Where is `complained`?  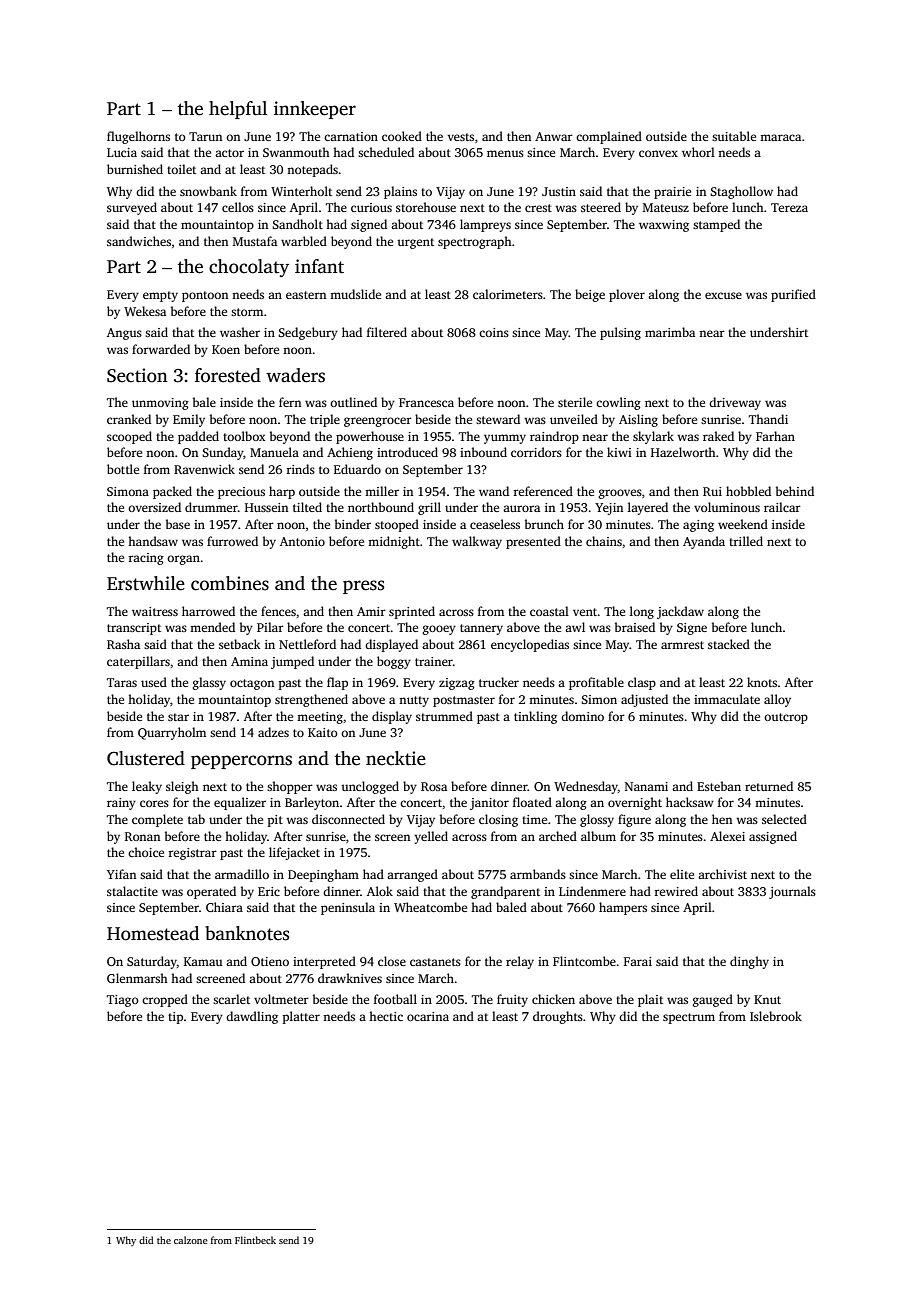 complained is located at coordinates (609, 137).
